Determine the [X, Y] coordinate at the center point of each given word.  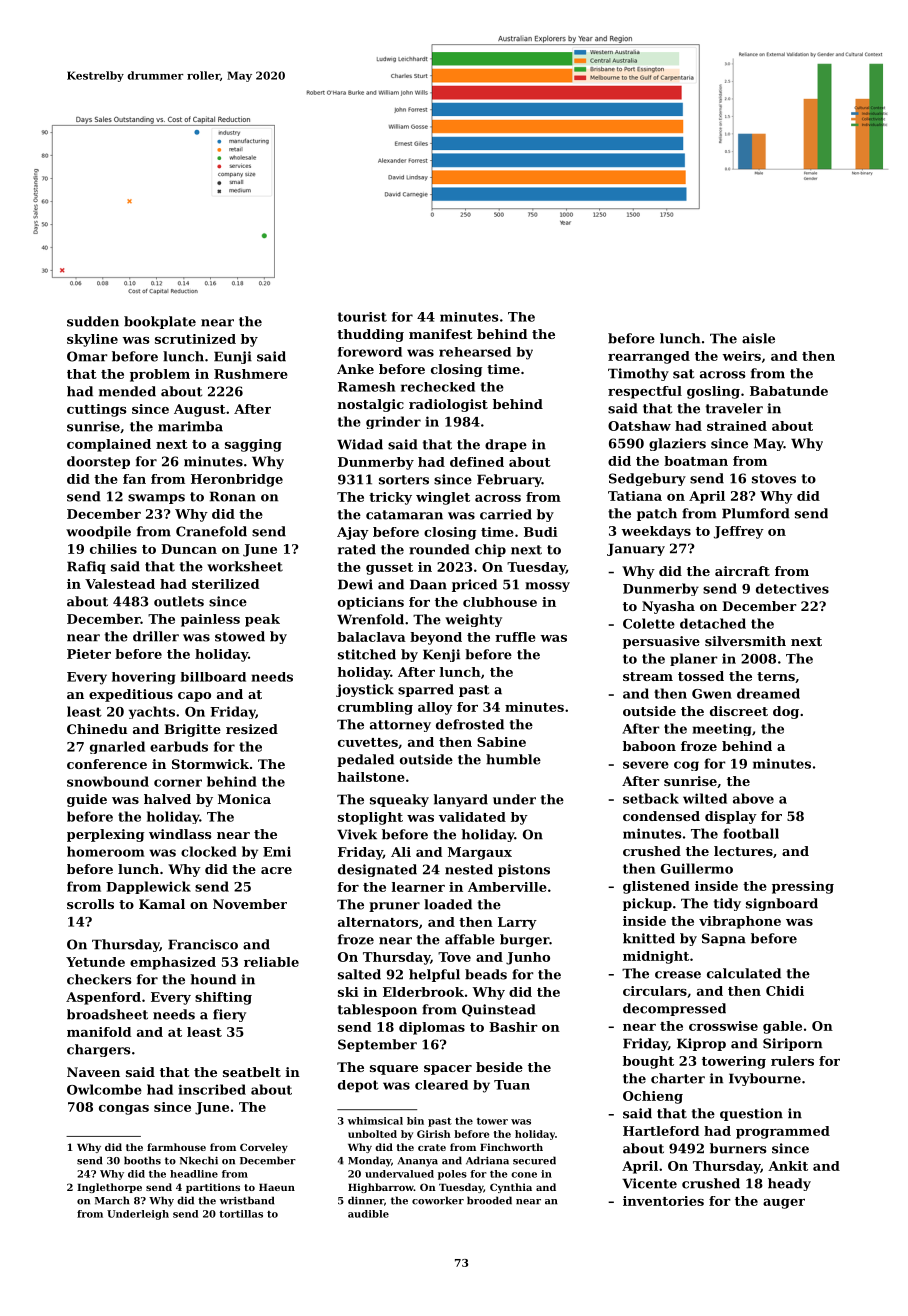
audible [368, 1214]
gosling [713, 392]
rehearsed [475, 352]
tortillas [241, 1214]
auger [784, 1204]
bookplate [160, 322]
